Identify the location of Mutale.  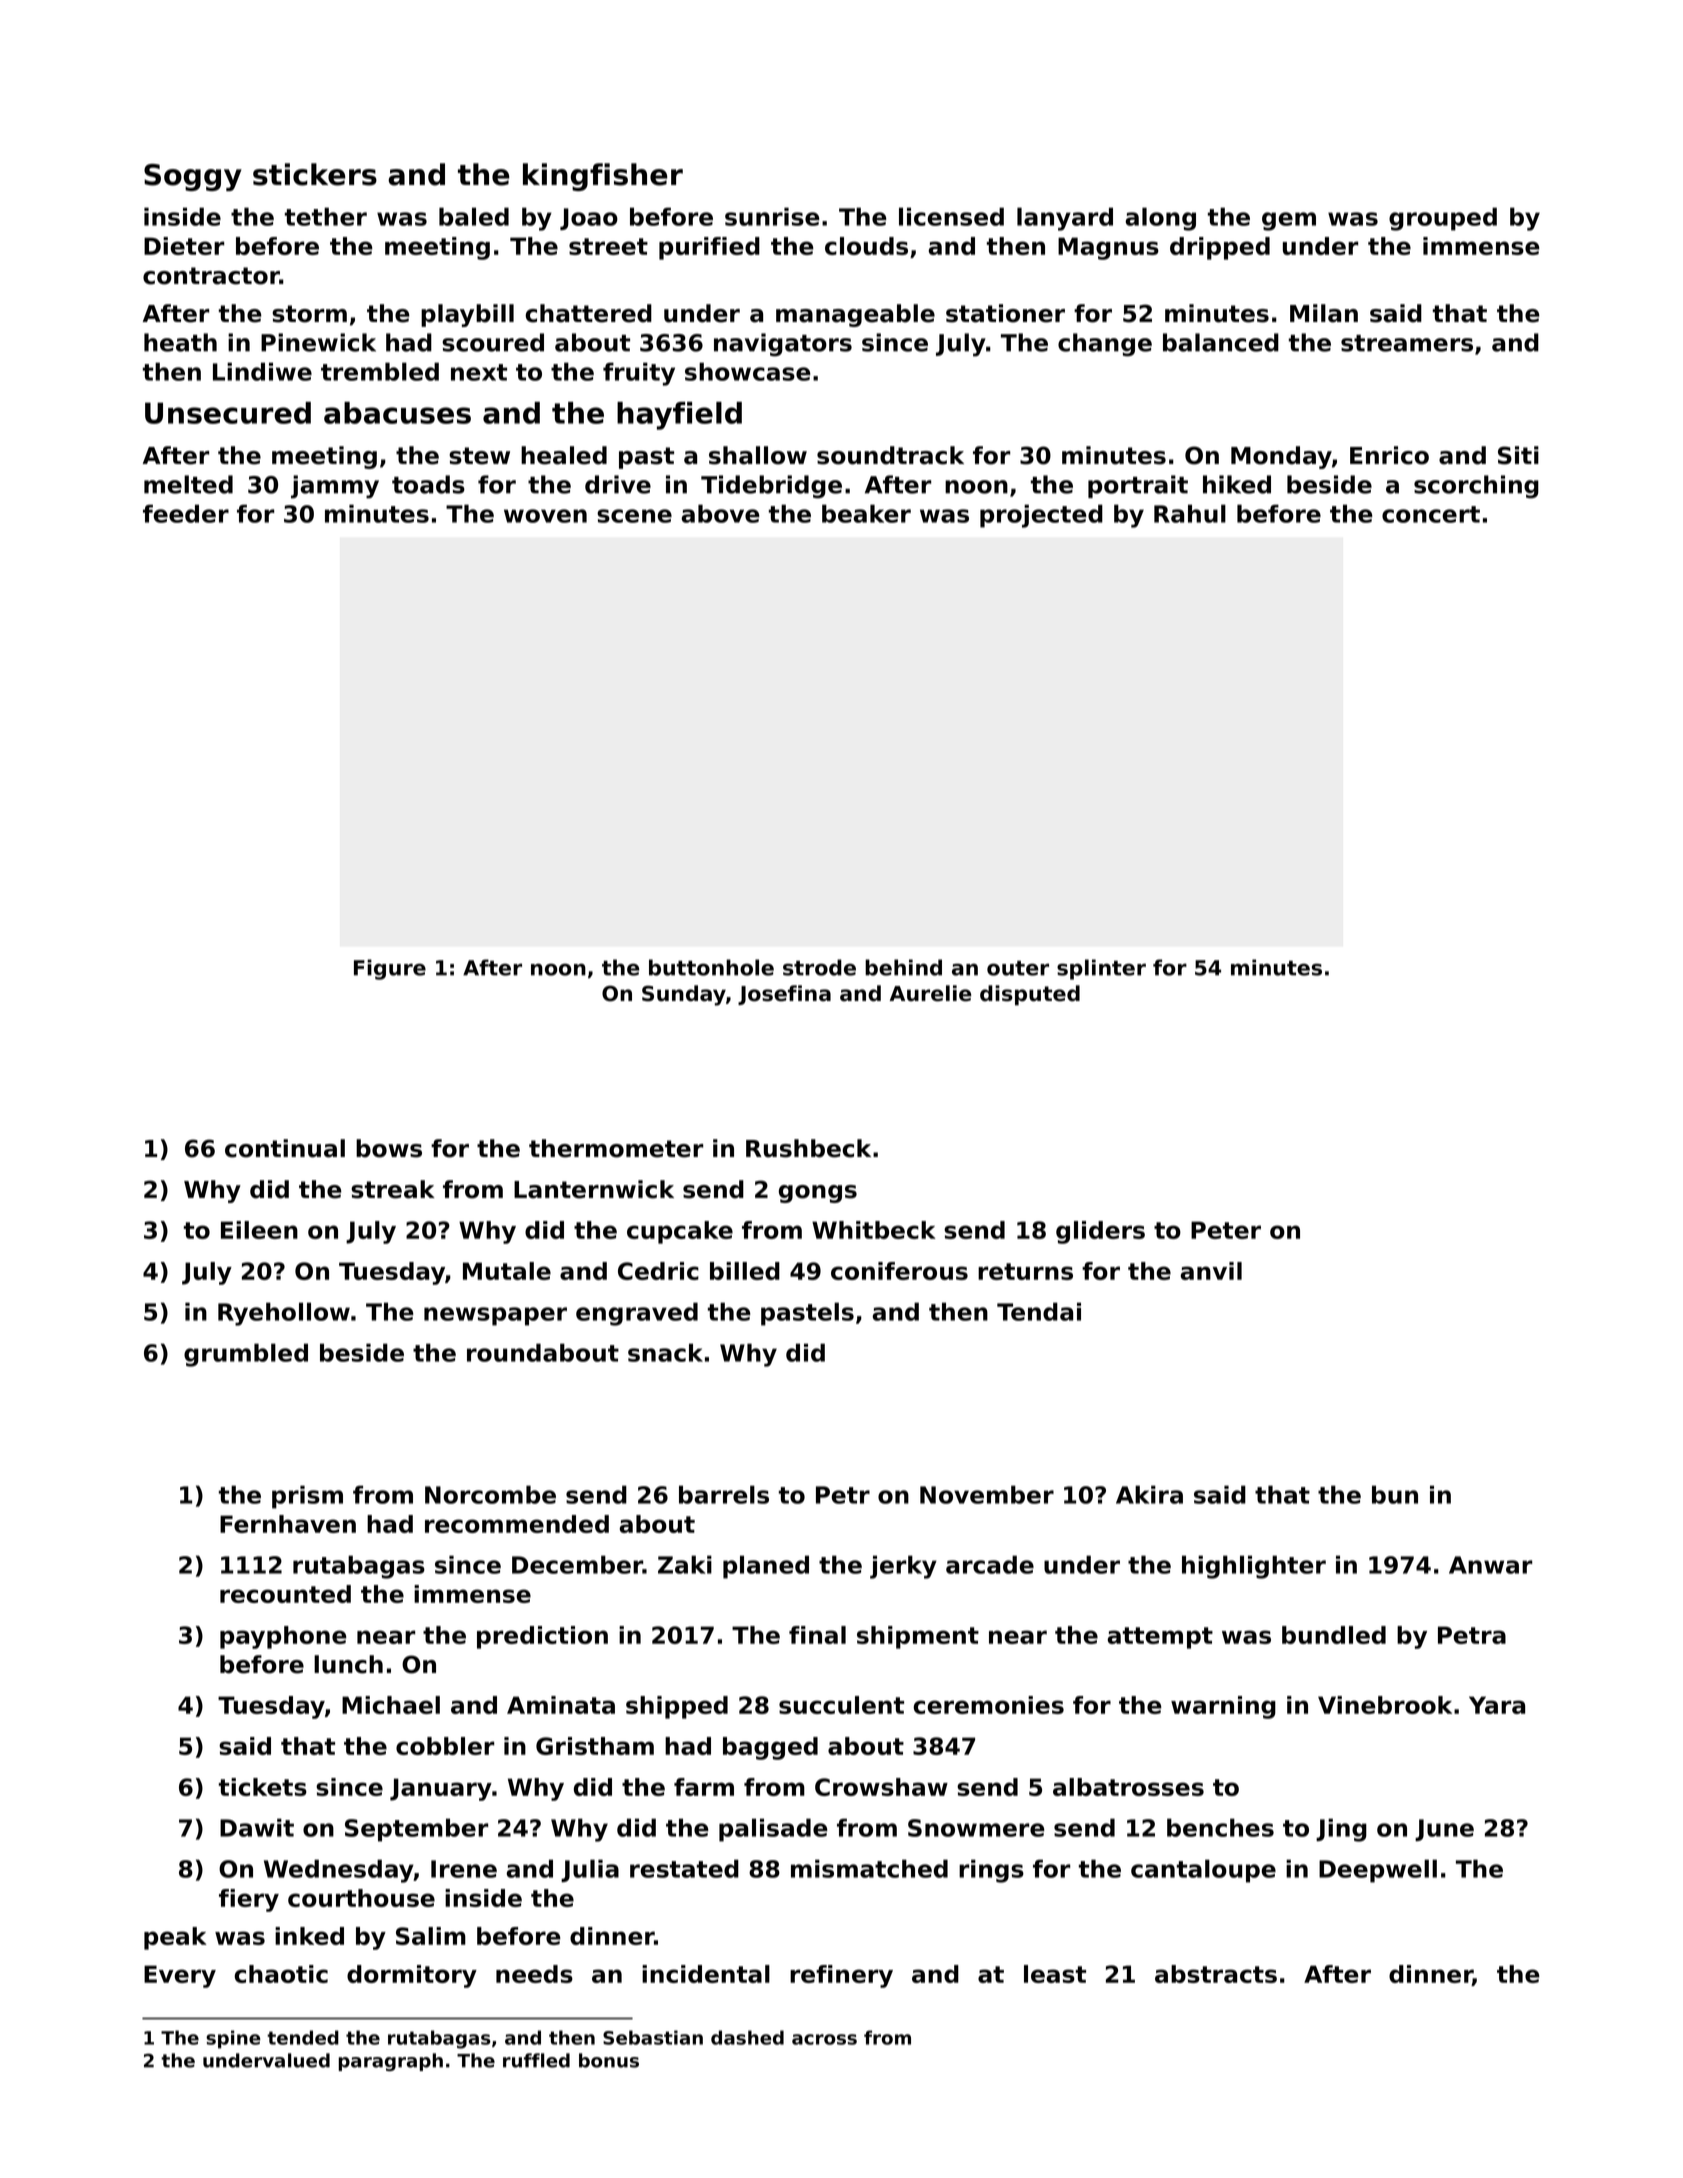
(507, 1271).
